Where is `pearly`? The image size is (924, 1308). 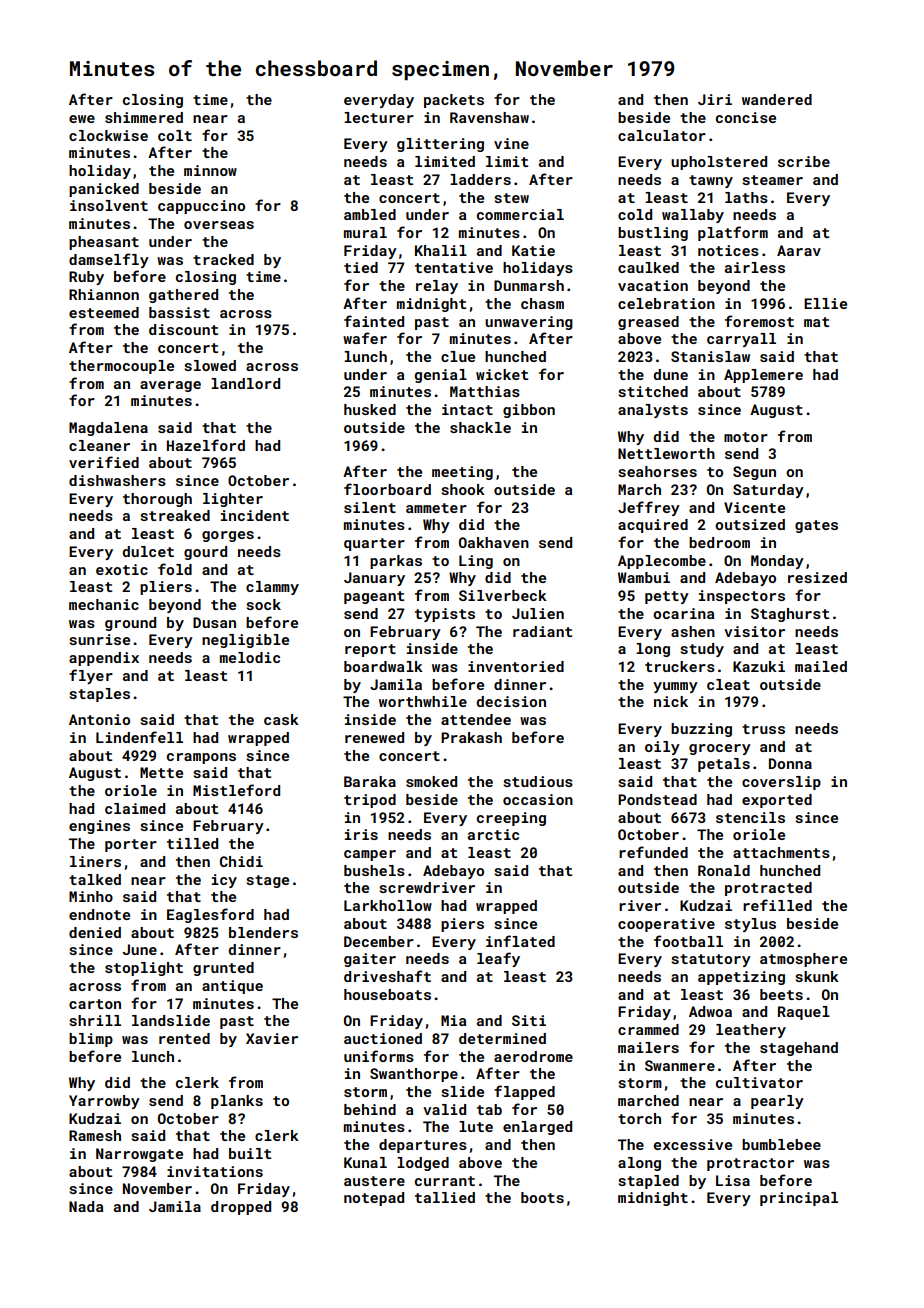 pearly is located at coordinates (777, 1102).
